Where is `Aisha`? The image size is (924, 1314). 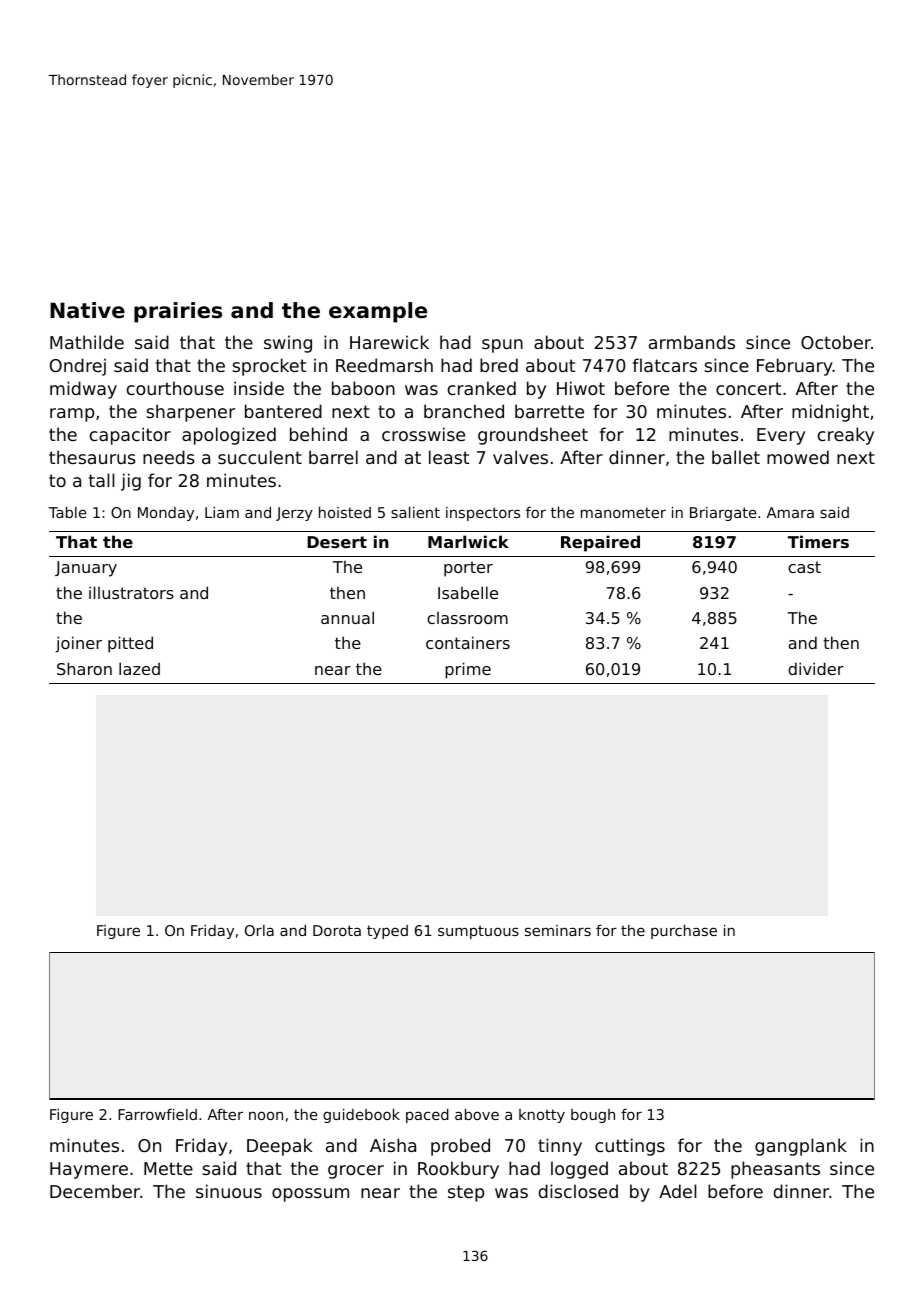
Aisha is located at coordinates (393, 1145).
